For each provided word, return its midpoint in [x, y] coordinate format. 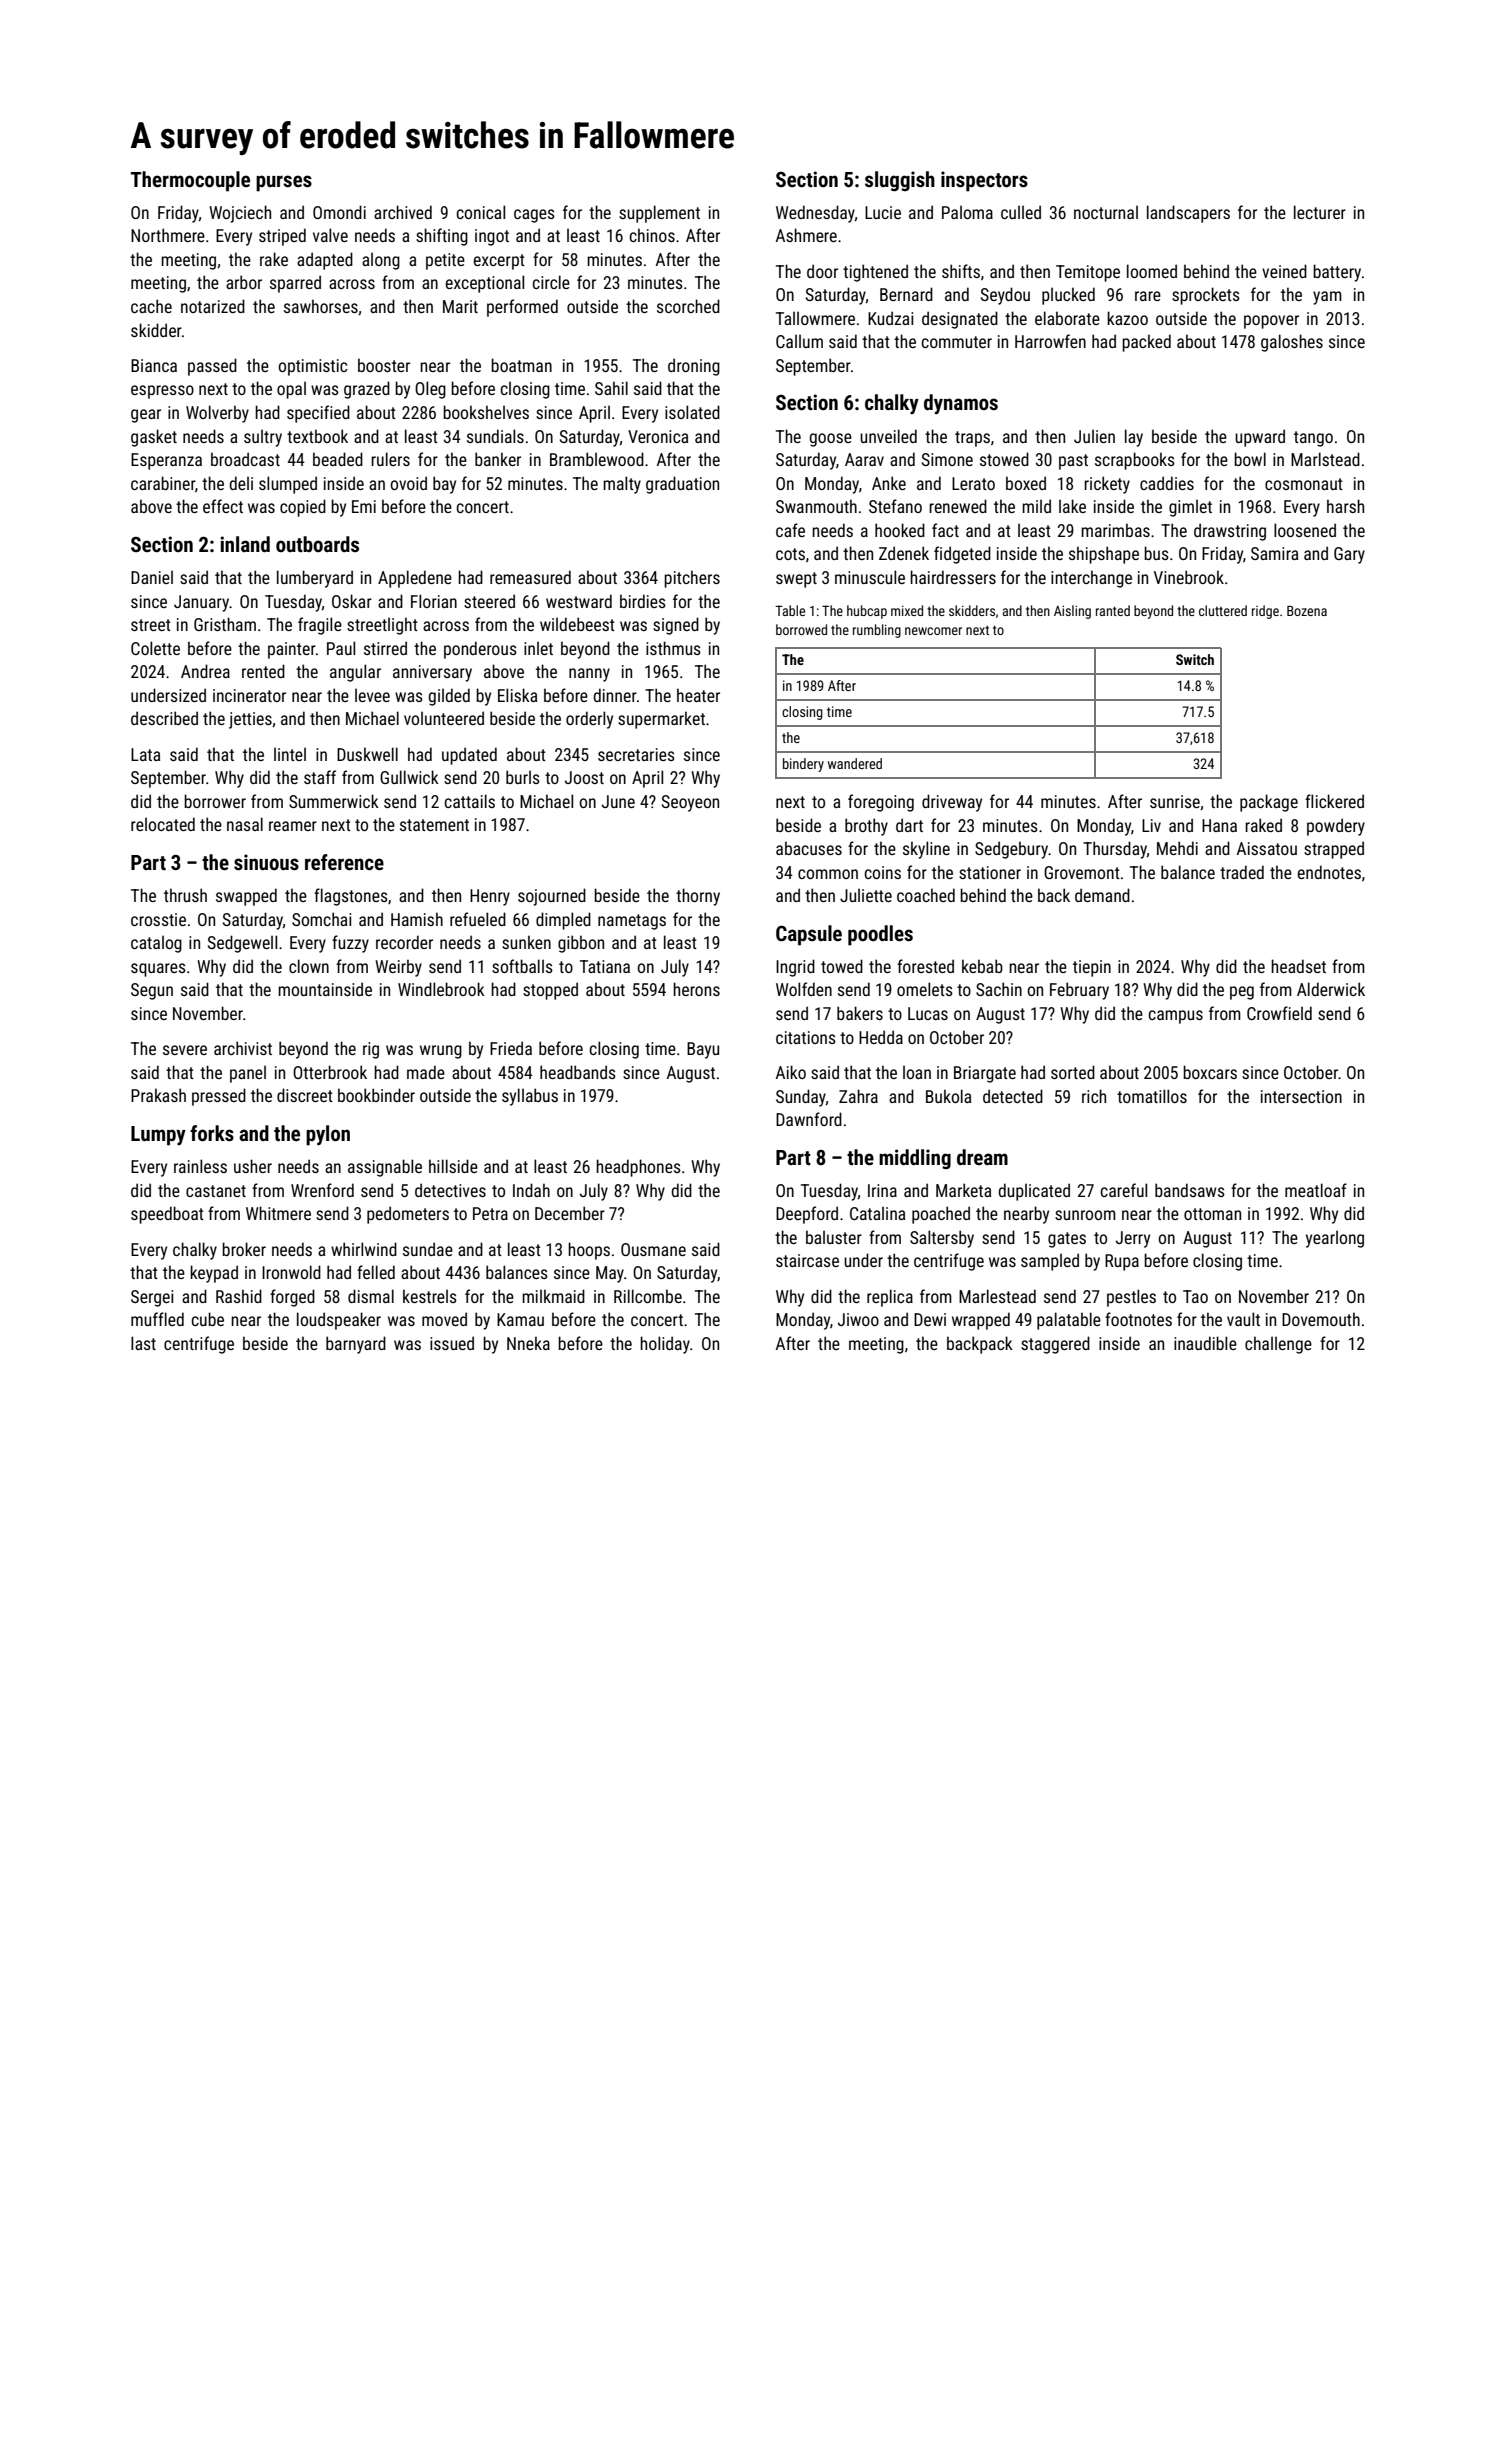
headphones [638, 1168]
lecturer [1320, 212]
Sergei [152, 1298]
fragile [320, 626]
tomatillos [1152, 1096]
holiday [665, 1345]
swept [796, 580]
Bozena [1307, 611]
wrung [441, 1052]
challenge [1278, 1345]
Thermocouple [190, 181]
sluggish [900, 181]
